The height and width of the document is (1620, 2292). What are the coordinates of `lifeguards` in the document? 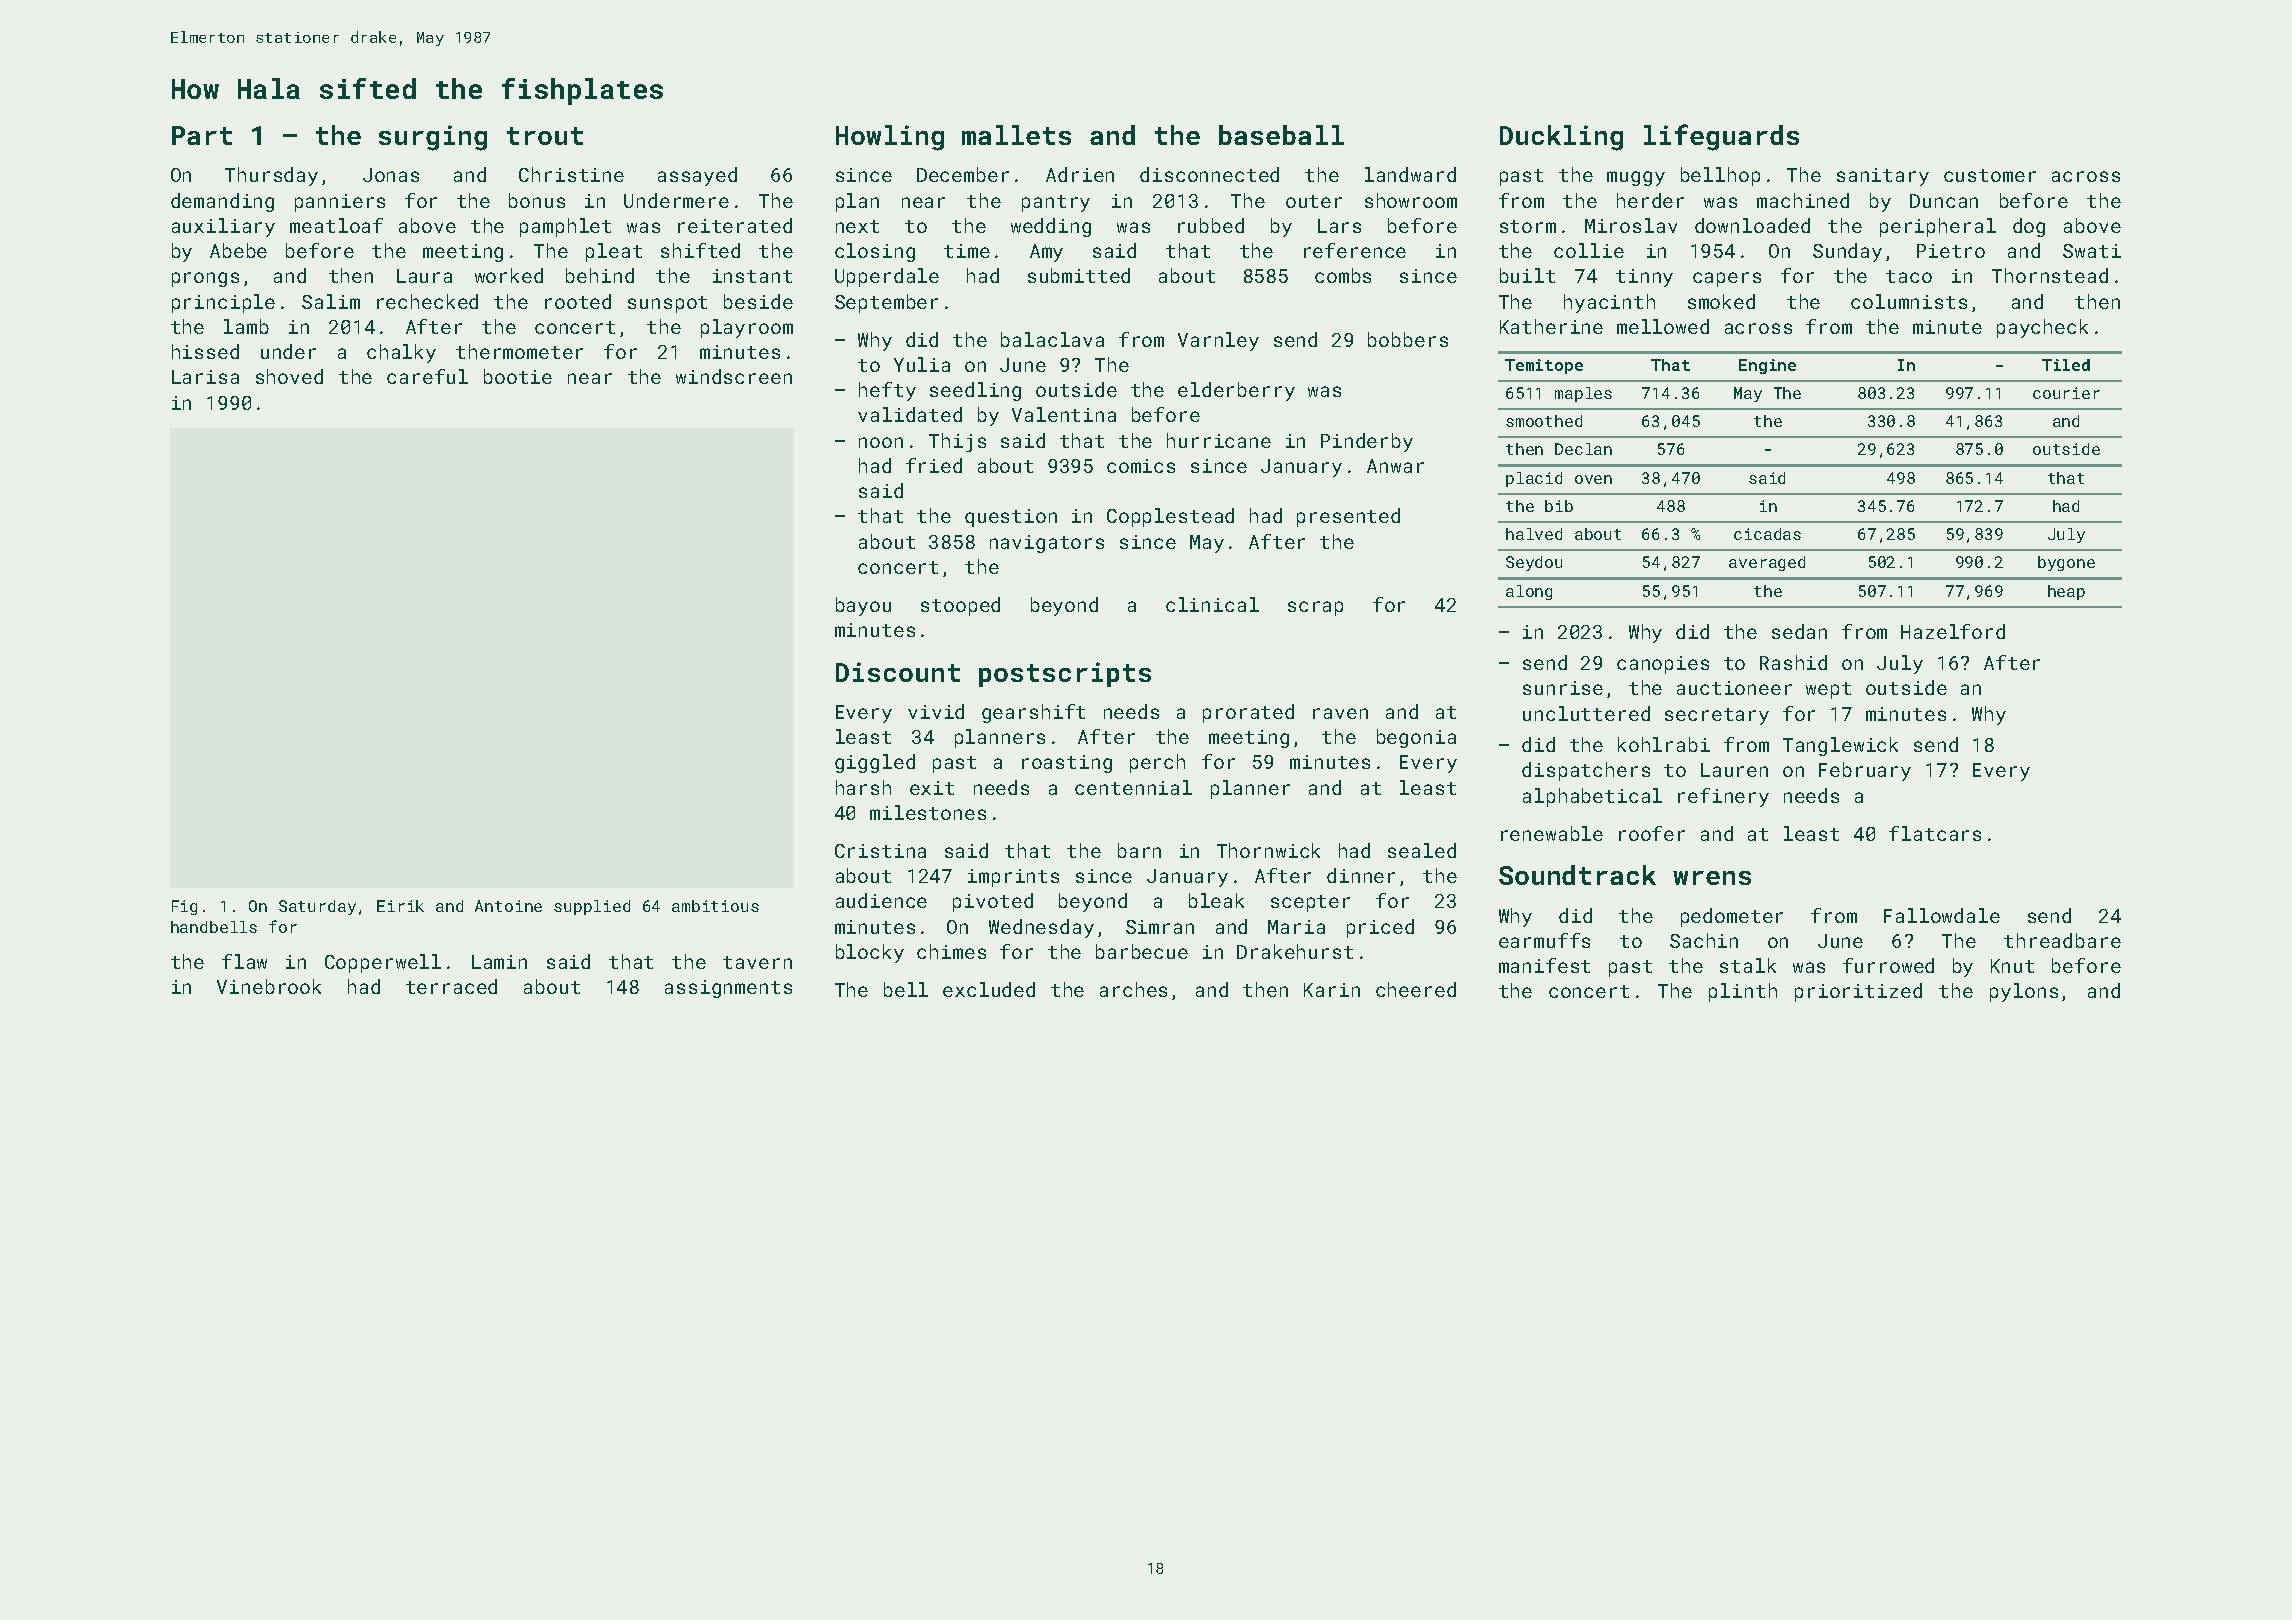 It's located at (1721, 137).
